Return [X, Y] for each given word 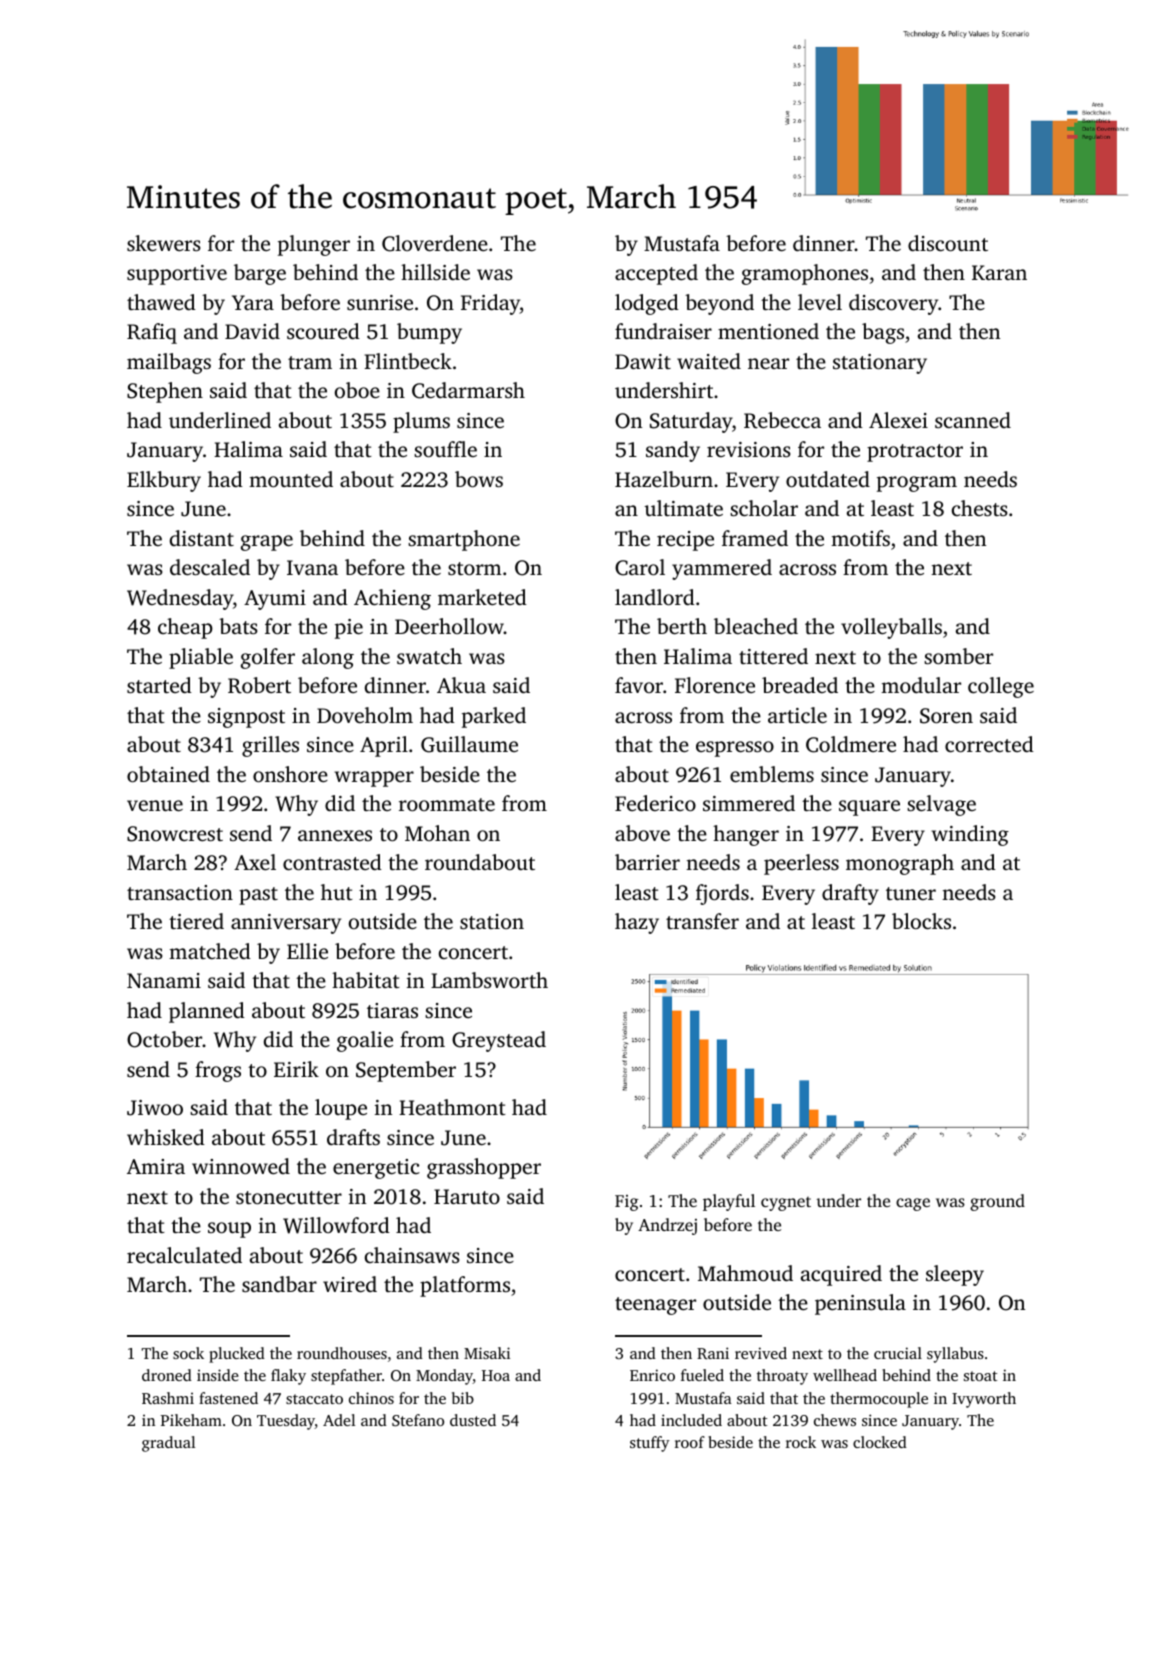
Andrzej [667, 1226]
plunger [314, 245]
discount [948, 243]
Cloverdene [435, 243]
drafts [353, 1137]
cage [913, 1204]
